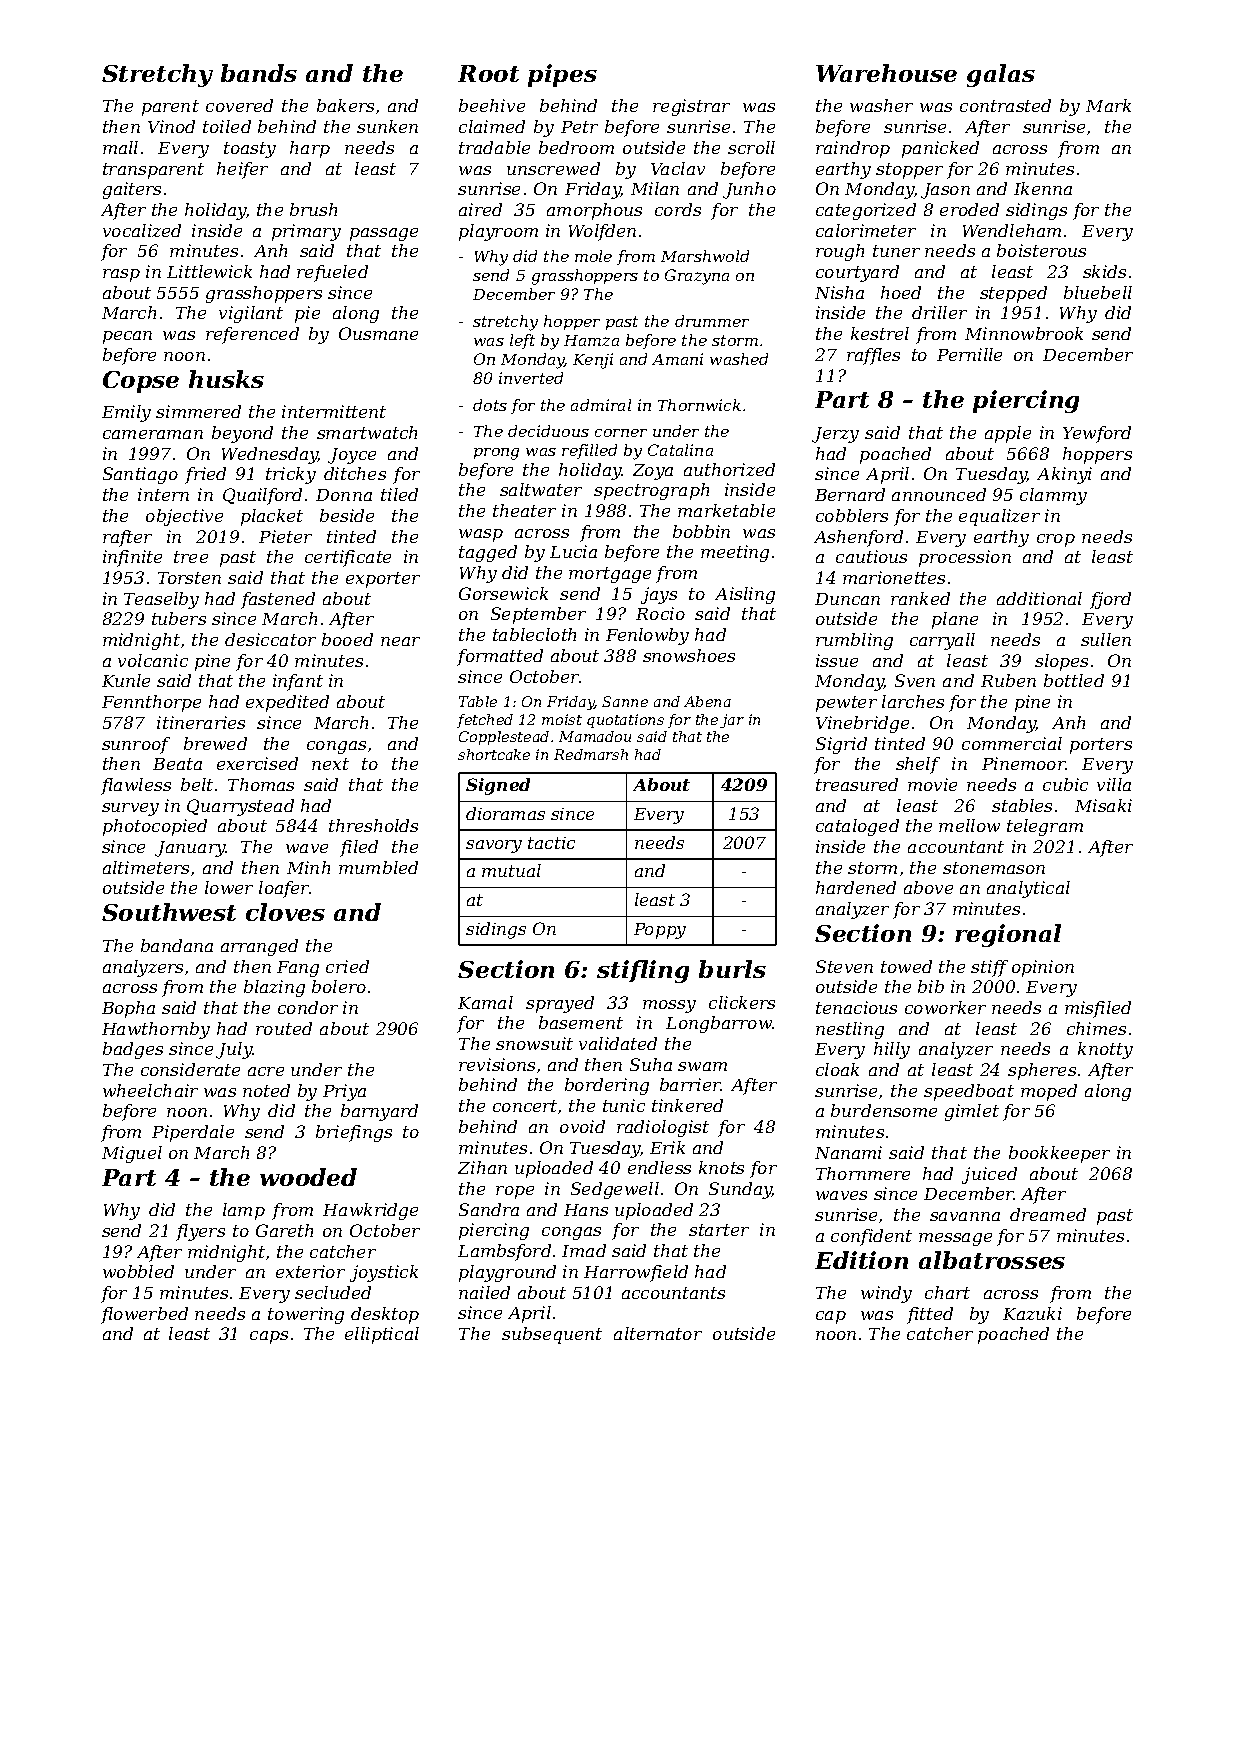 Image resolution: width=1235 pixels, height=1746 pixels. Describe the element at coordinates (862, 724) in the screenshot. I see `Vinebridge` at that location.
